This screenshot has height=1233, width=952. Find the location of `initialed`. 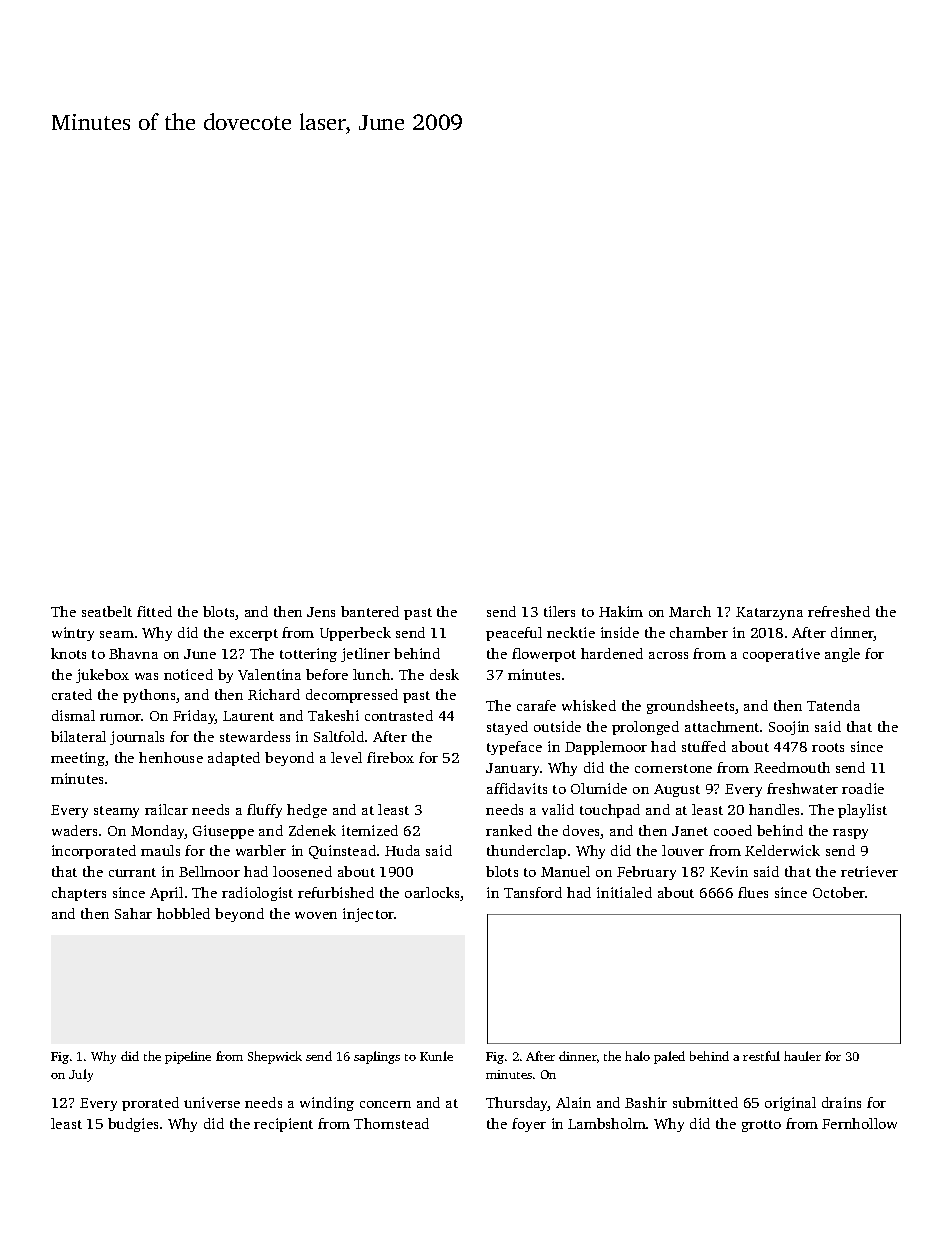

initialed is located at coordinates (624, 892).
